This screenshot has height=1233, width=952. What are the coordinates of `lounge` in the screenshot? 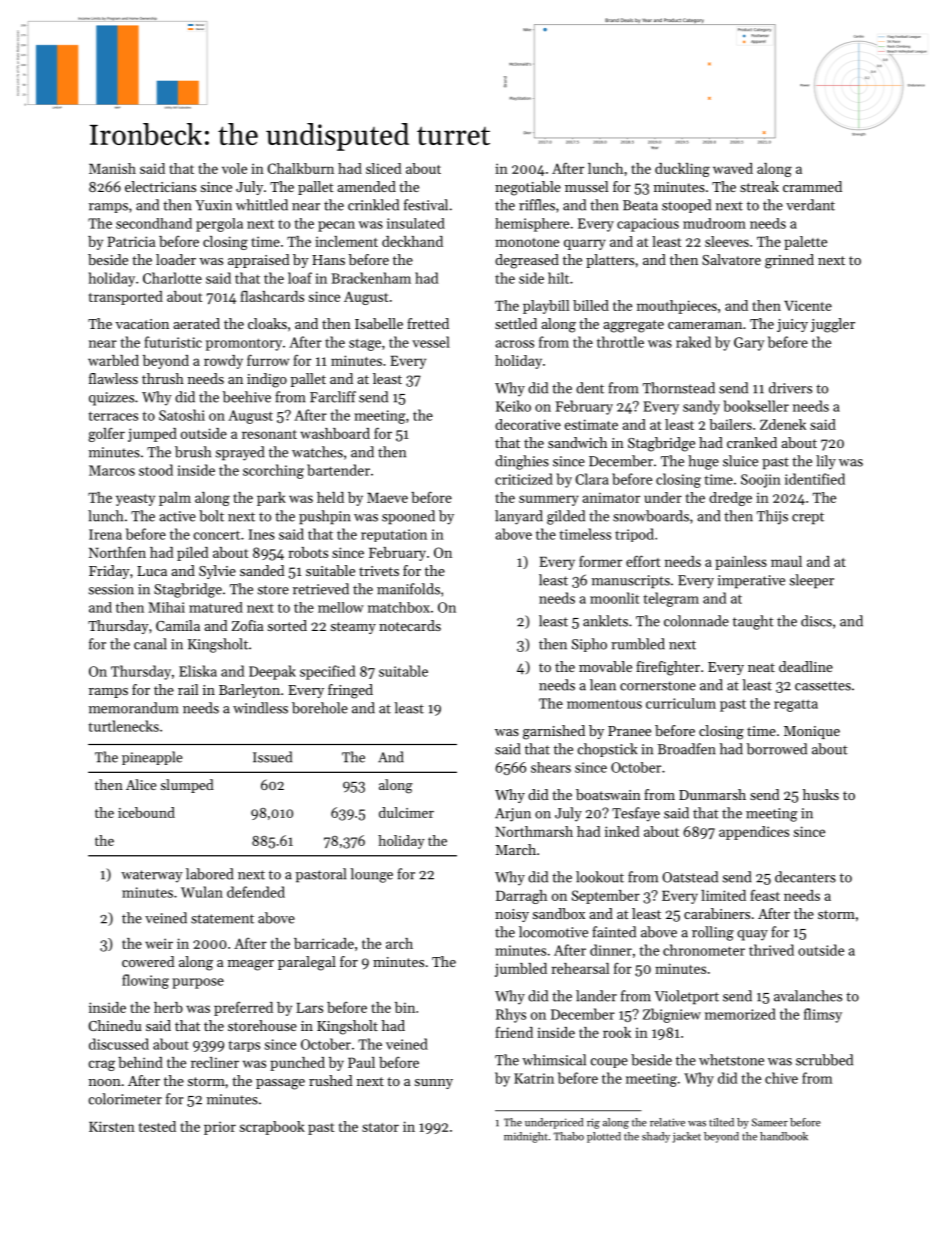 It's located at (371, 875).
